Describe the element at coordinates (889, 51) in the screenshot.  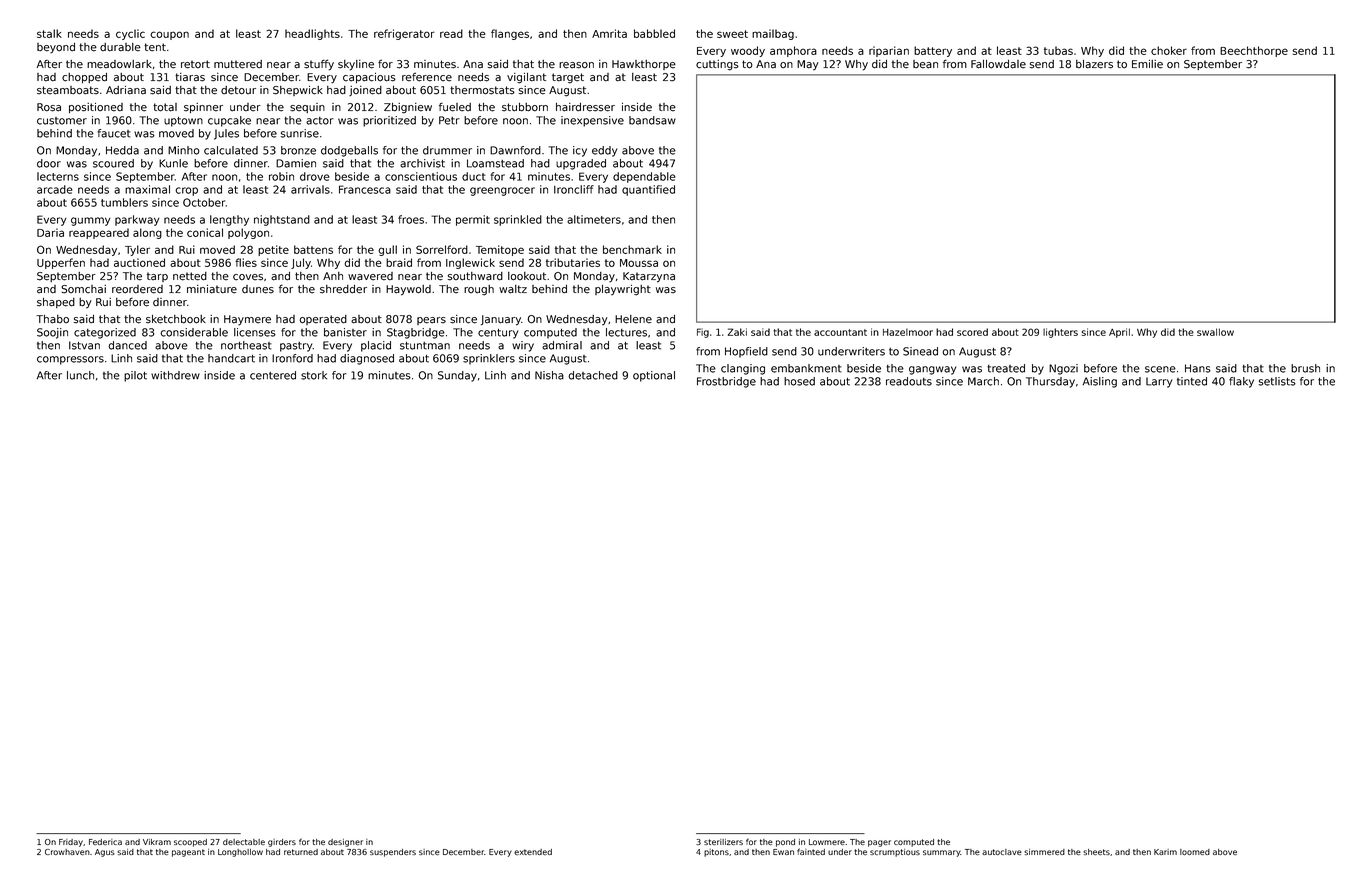
I see `riparian` at that location.
